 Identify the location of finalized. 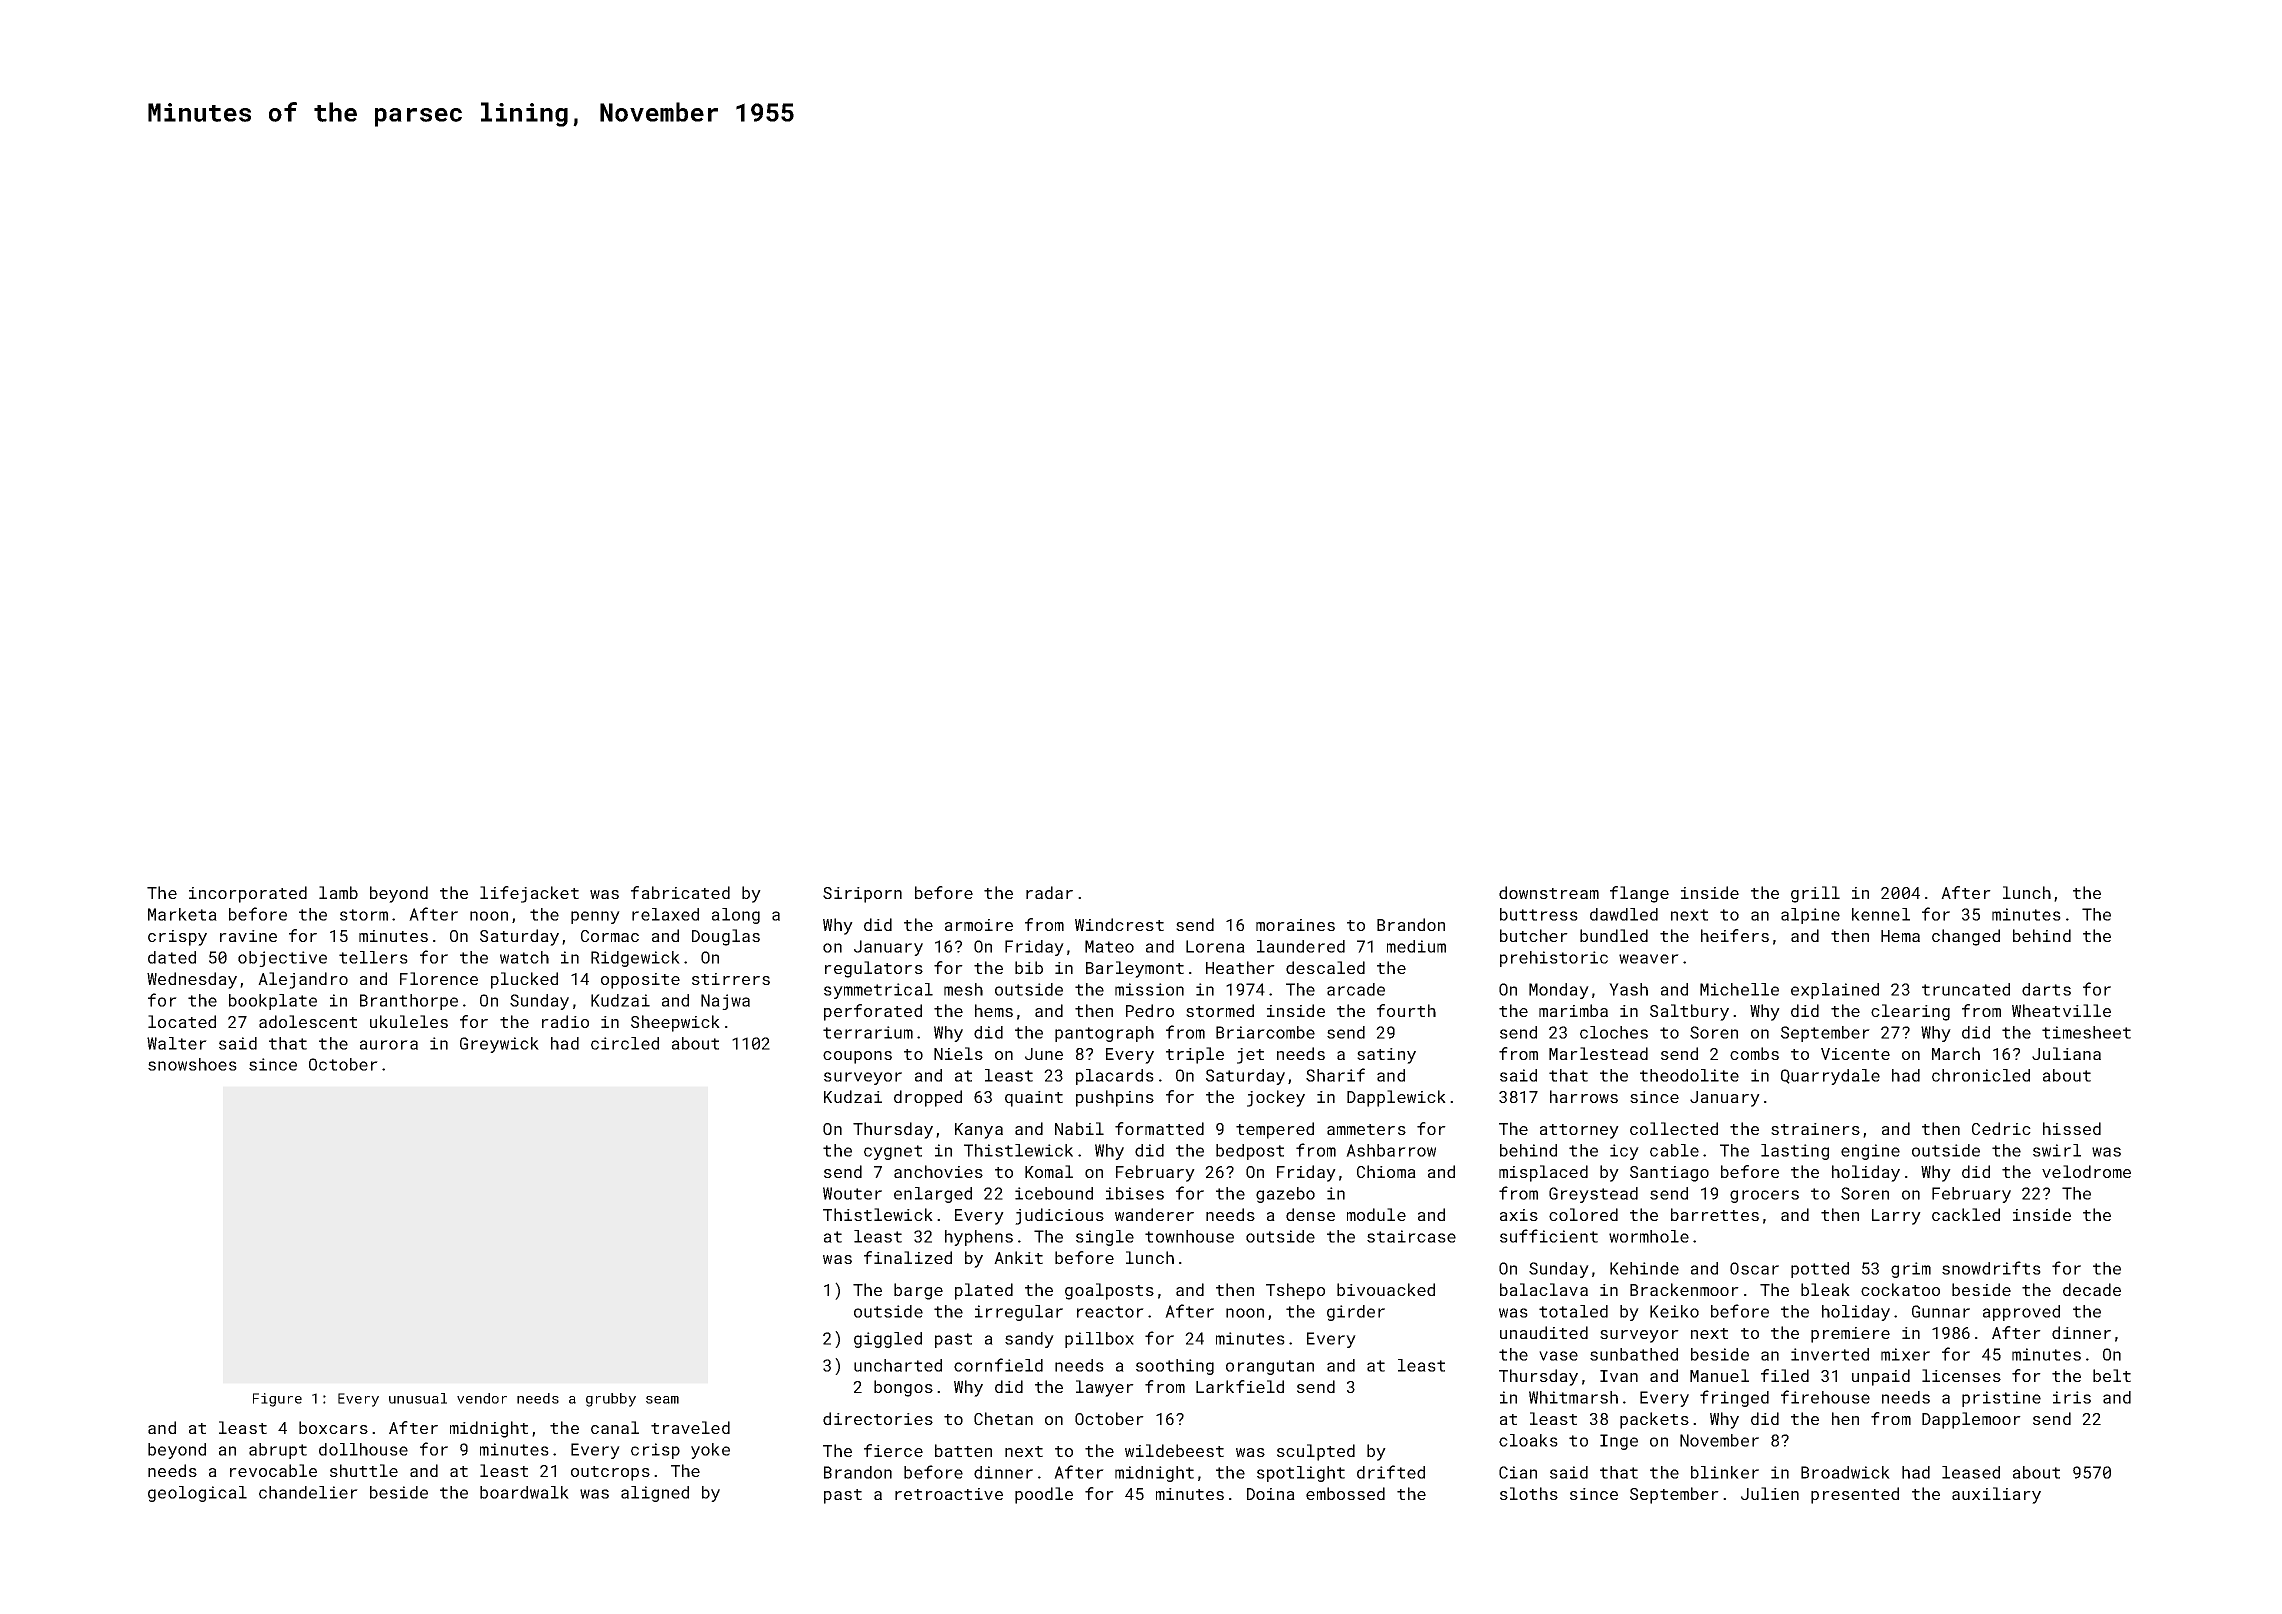
(908, 1257).
